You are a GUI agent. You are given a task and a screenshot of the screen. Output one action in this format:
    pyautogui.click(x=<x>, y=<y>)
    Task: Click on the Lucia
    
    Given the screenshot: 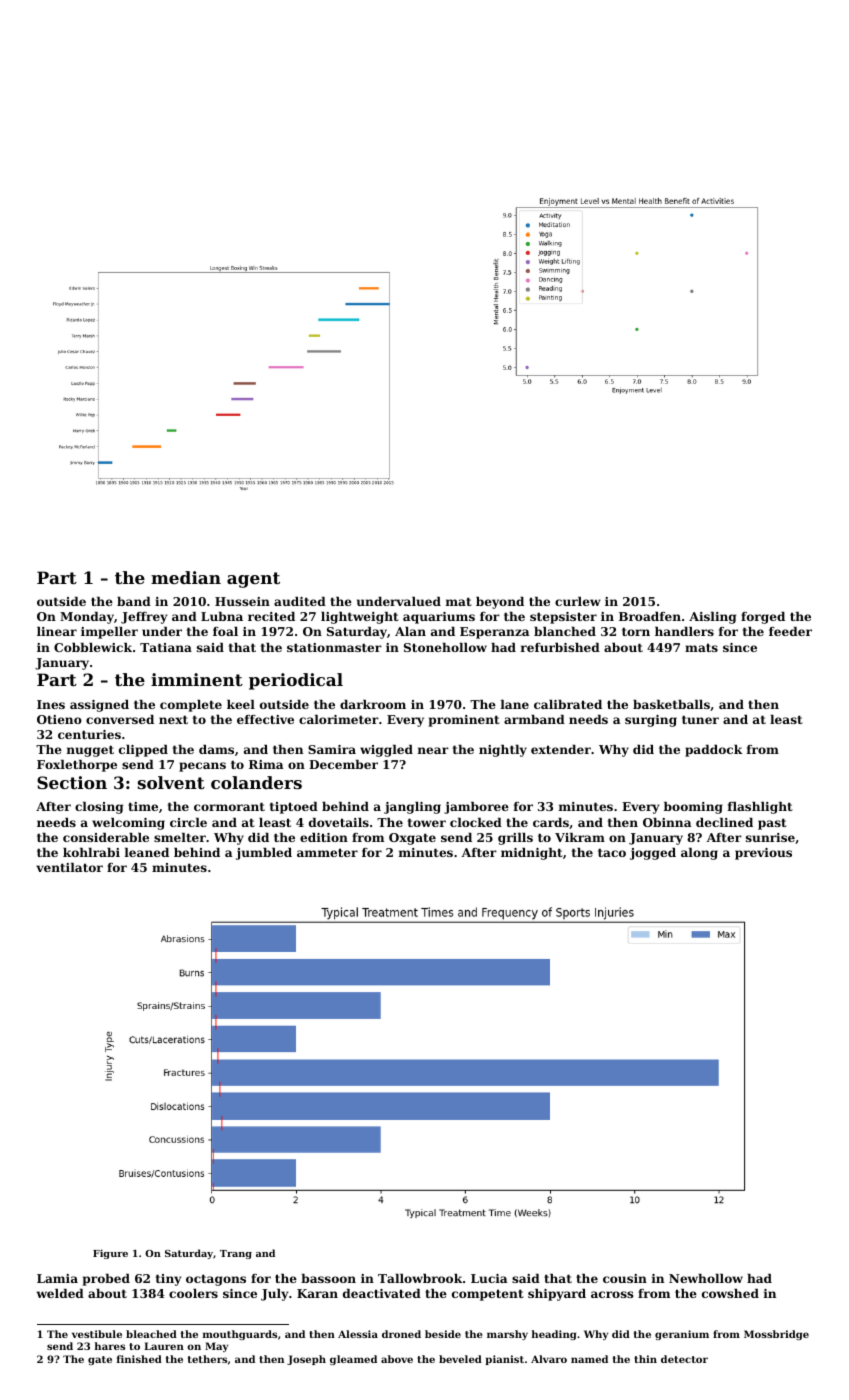 What is the action you would take?
    pyautogui.click(x=489, y=1278)
